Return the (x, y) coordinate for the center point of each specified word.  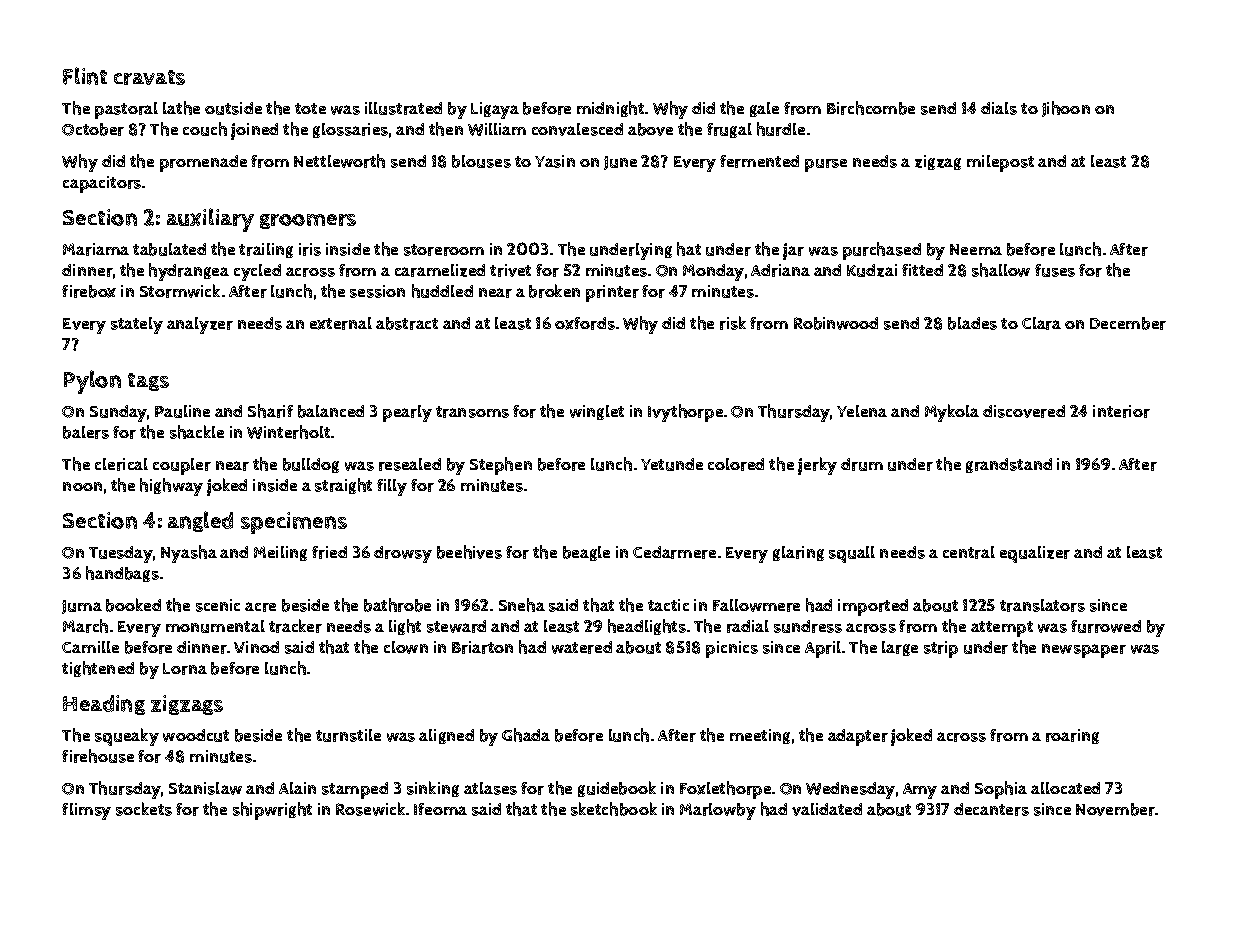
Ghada (526, 735)
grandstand (1009, 465)
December (1128, 323)
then (446, 129)
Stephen (501, 466)
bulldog (311, 465)
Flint (85, 76)
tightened (98, 669)
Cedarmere (674, 552)
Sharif (270, 411)
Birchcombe (871, 108)
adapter (858, 737)
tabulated (169, 249)
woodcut (196, 735)
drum (862, 464)
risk (733, 323)
